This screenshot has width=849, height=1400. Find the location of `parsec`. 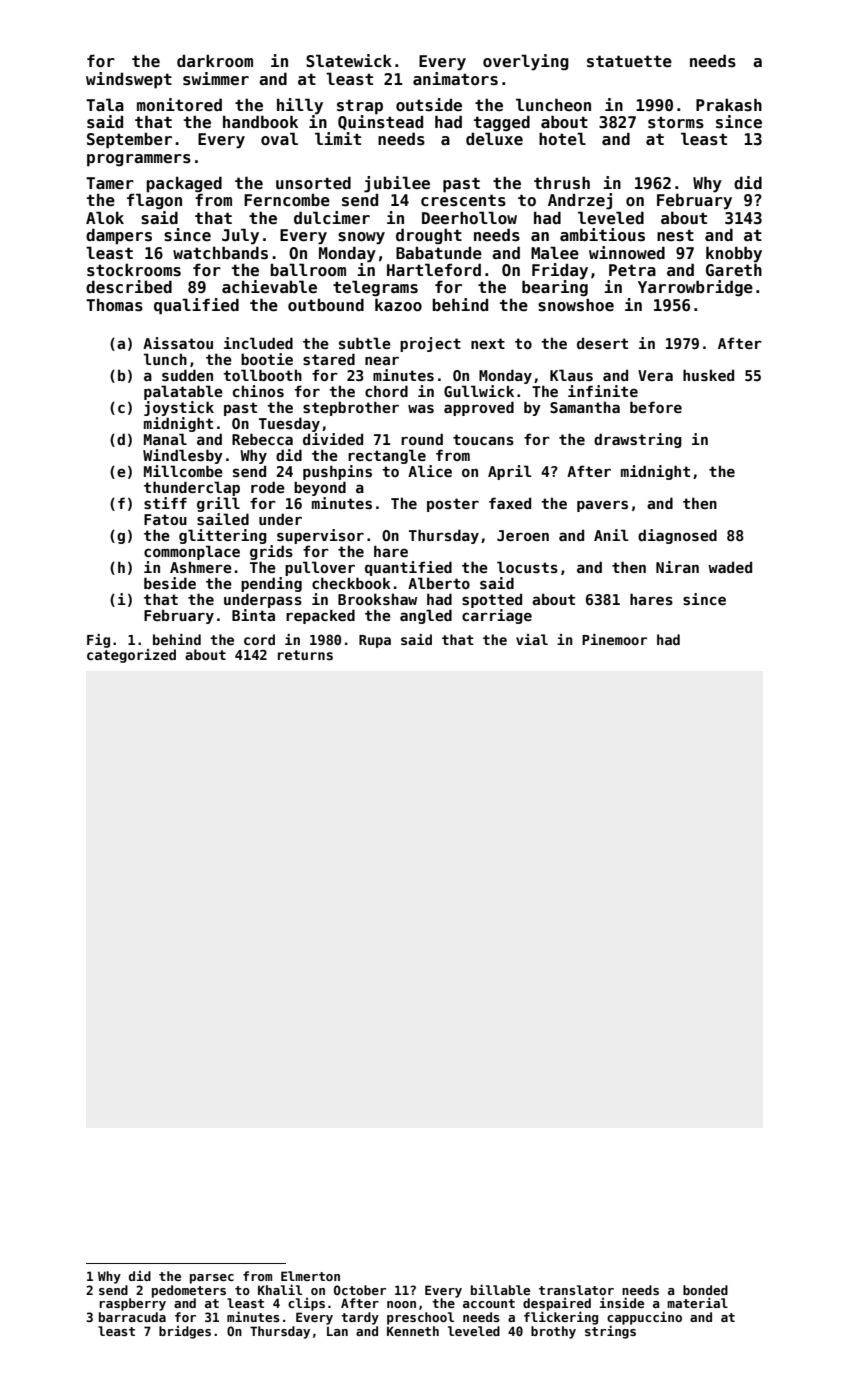

parsec is located at coordinates (212, 1279).
